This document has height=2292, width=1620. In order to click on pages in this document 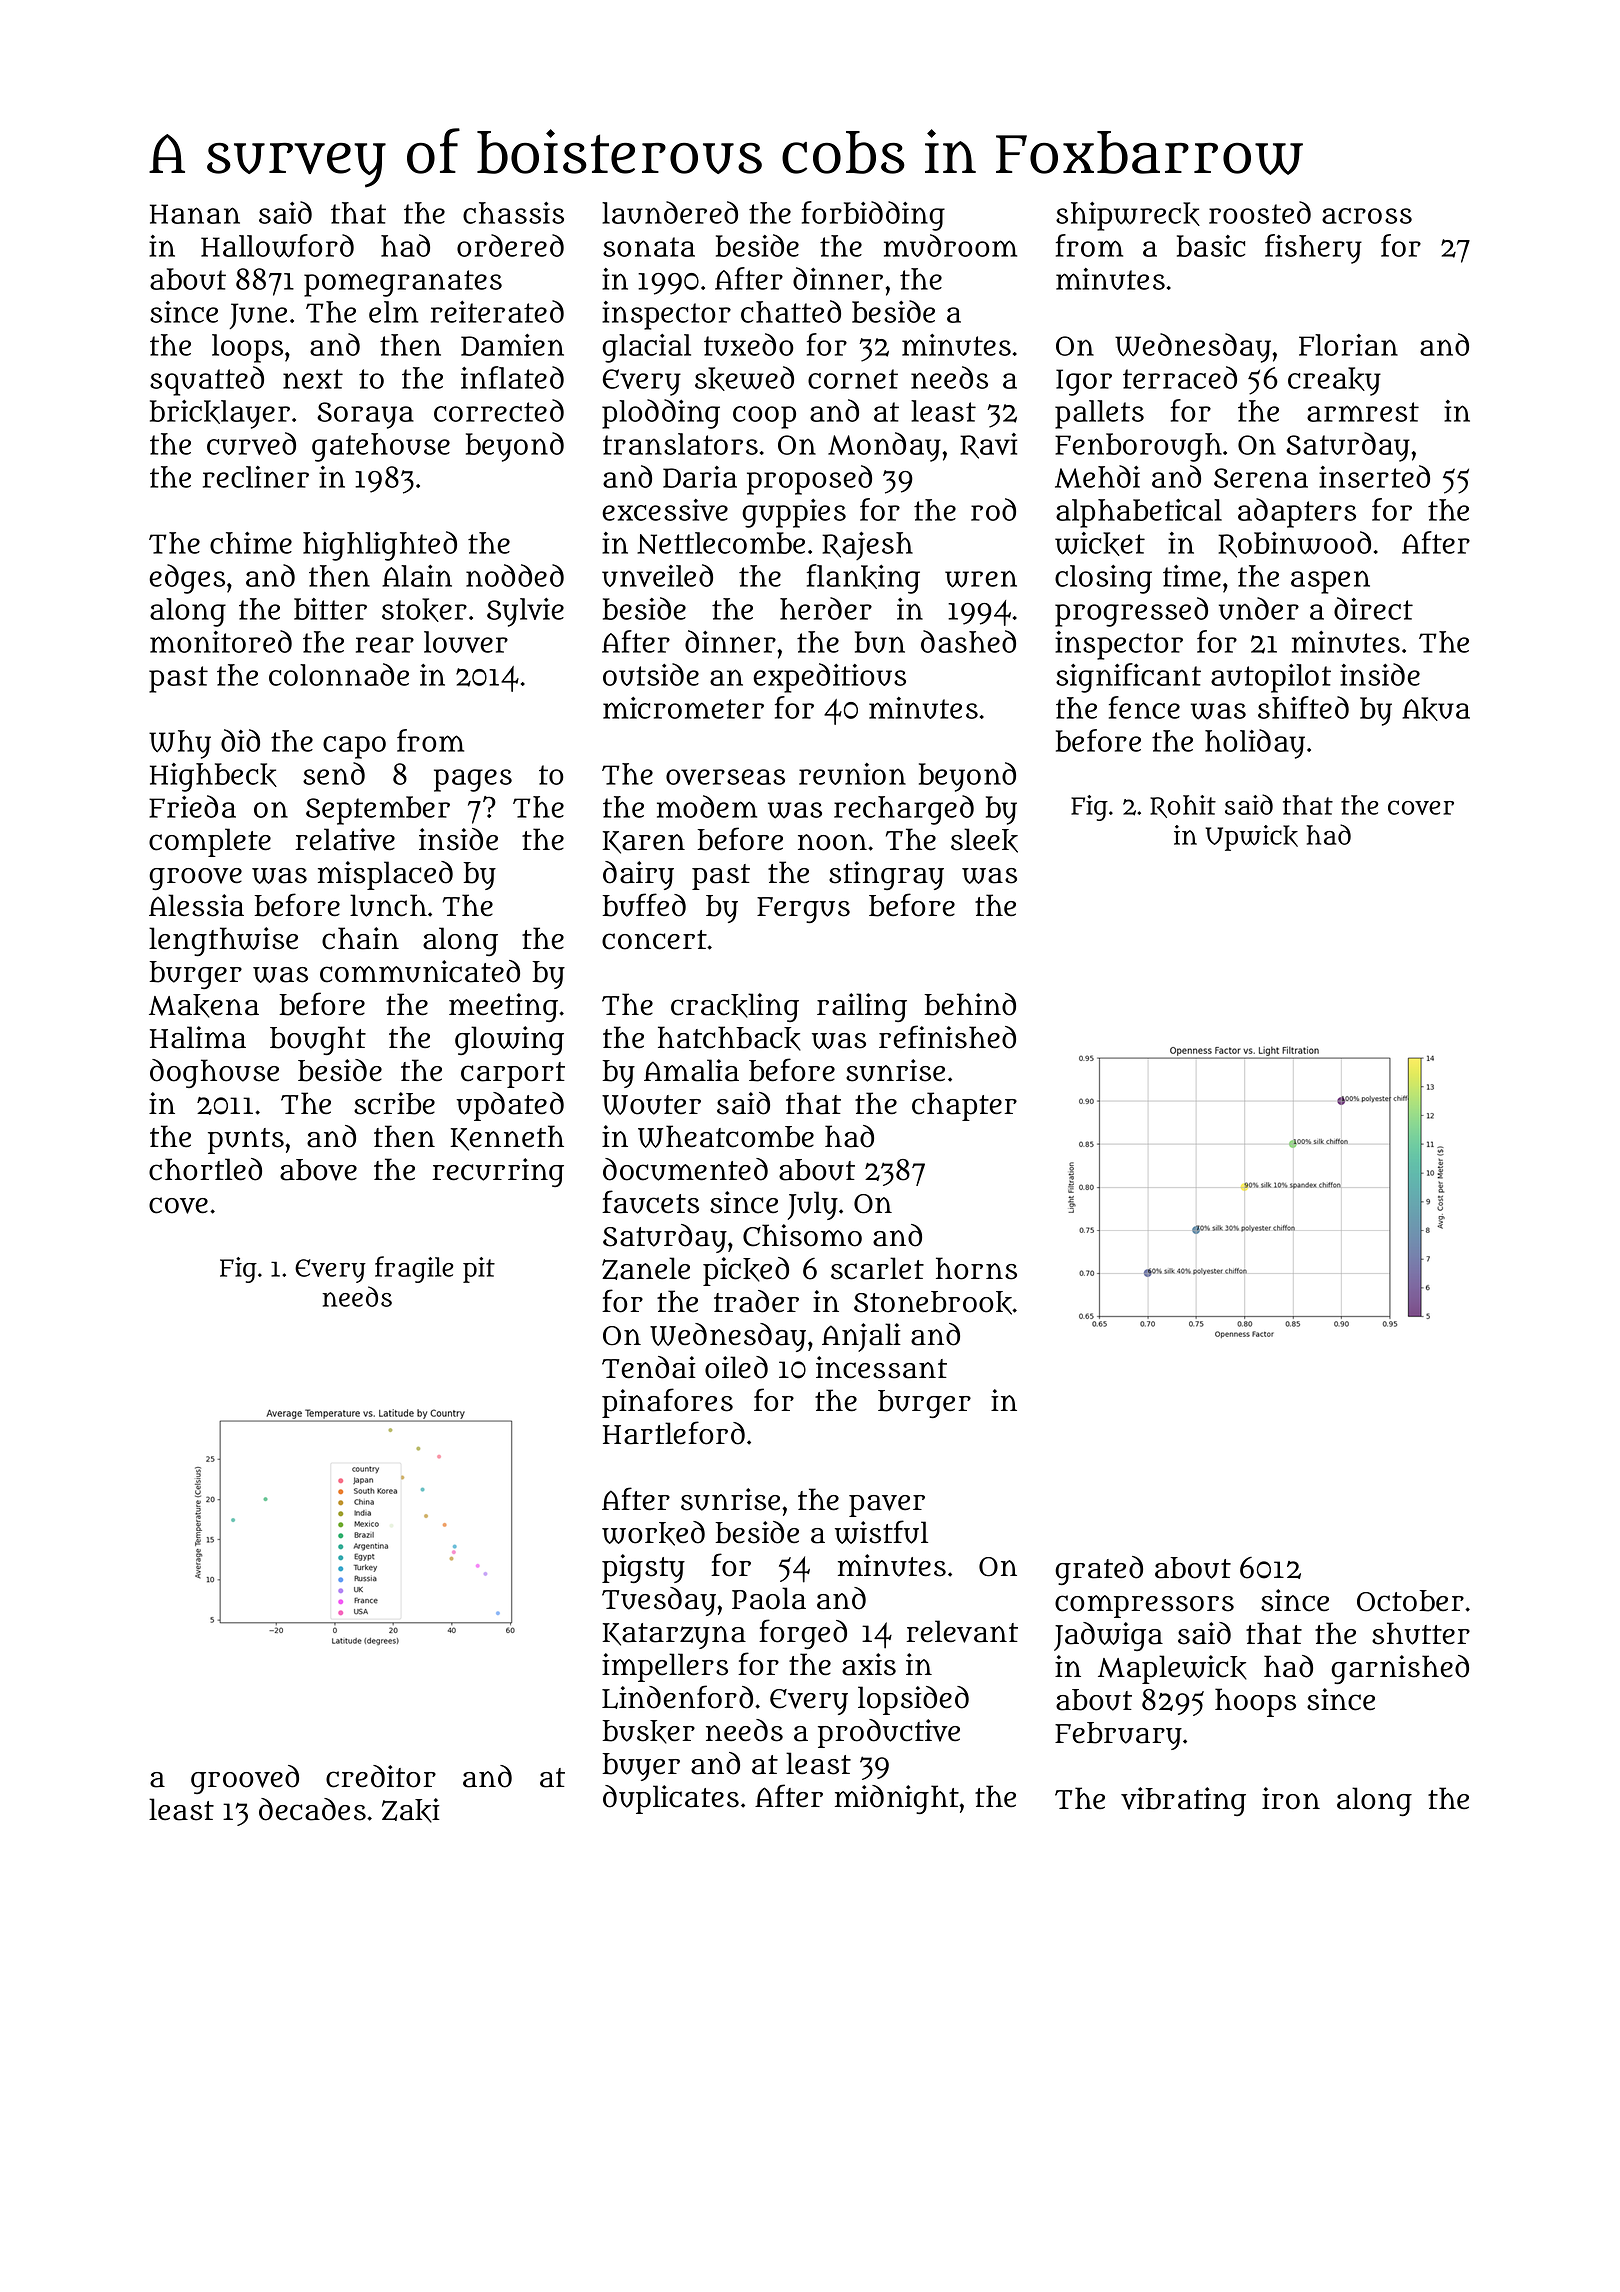, I will do `click(473, 780)`.
